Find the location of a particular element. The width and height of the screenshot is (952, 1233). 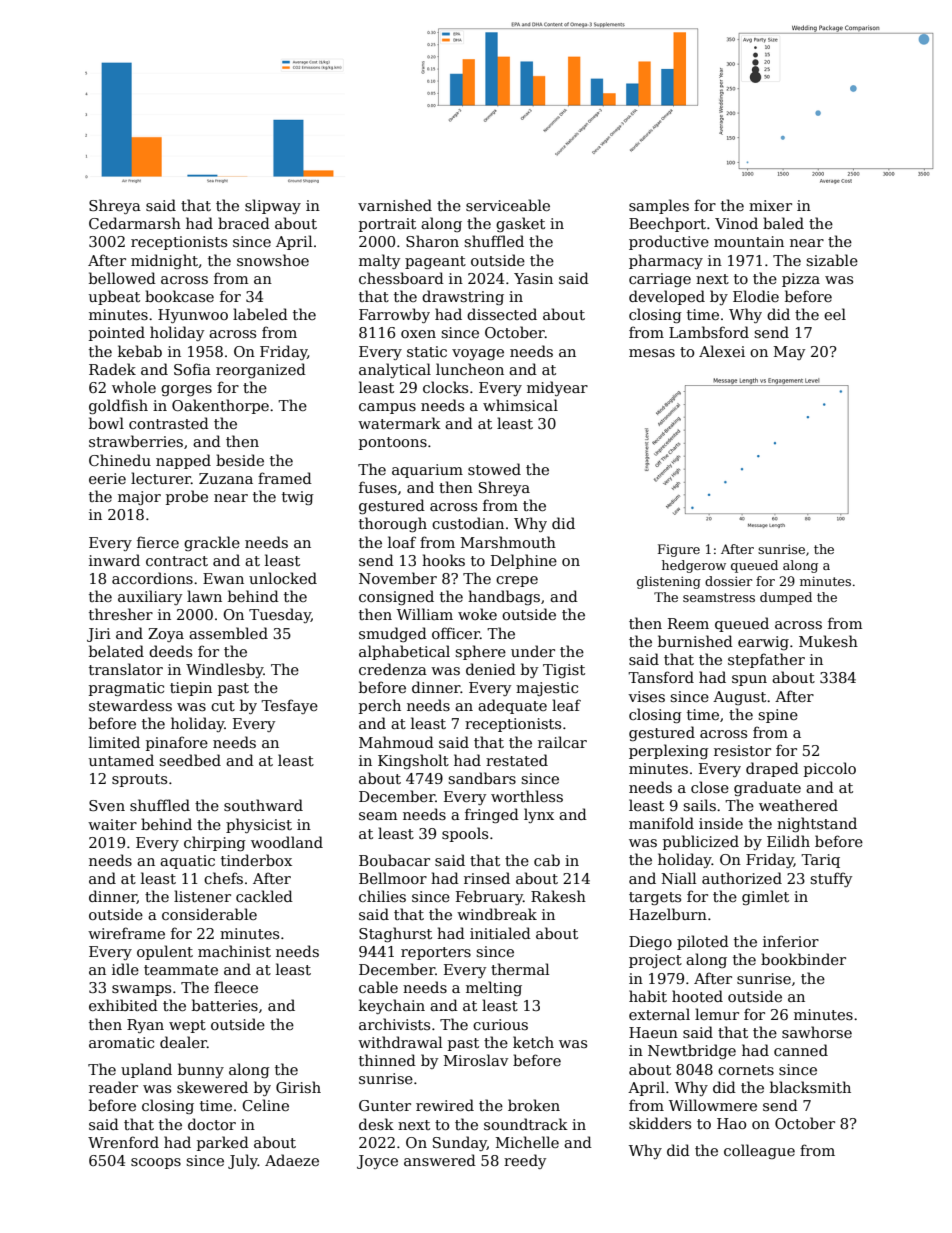

Delphine is located at coordinates (524, 561).
